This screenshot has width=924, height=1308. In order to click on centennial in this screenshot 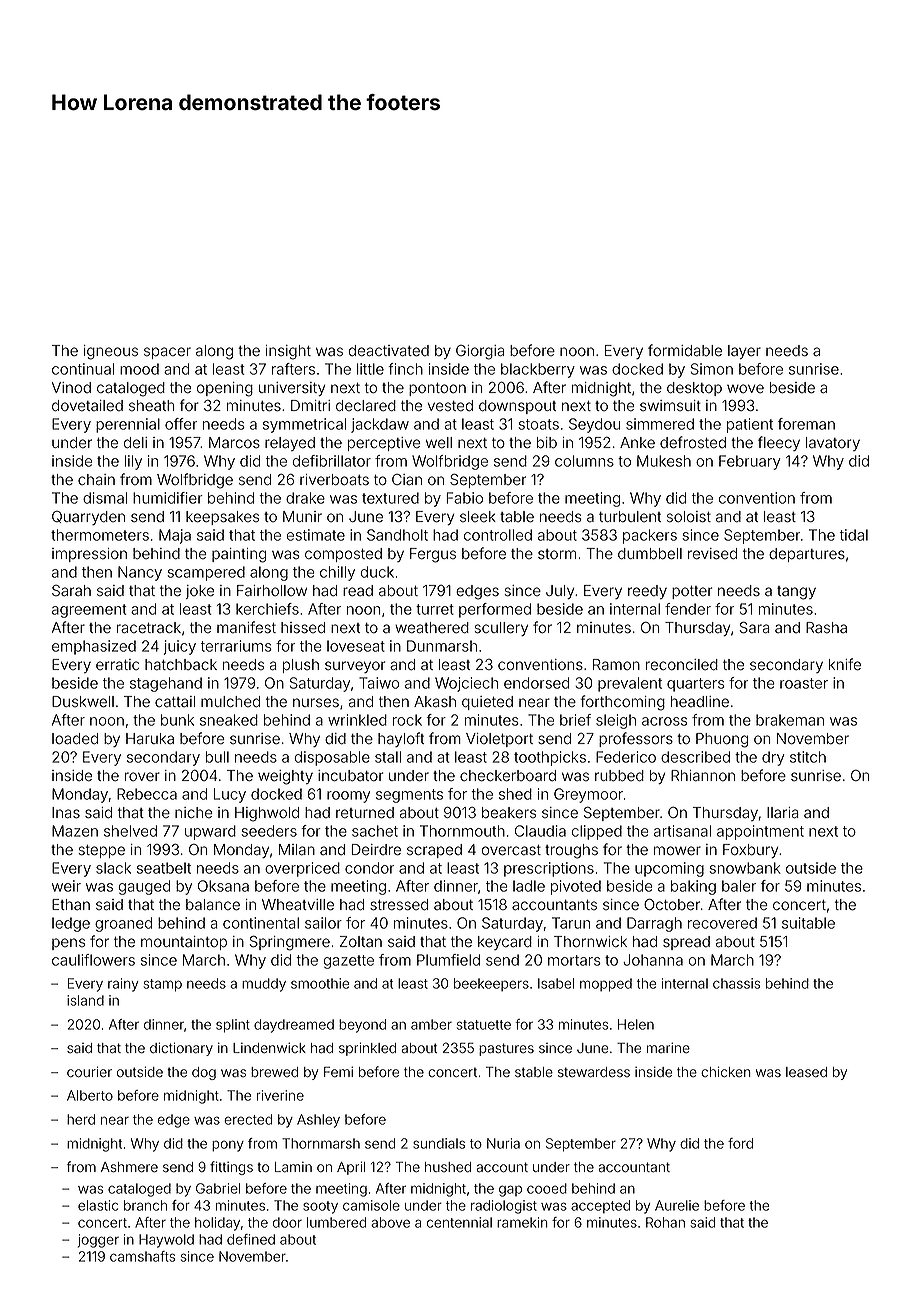, I will do `click(459, 1222)`.
